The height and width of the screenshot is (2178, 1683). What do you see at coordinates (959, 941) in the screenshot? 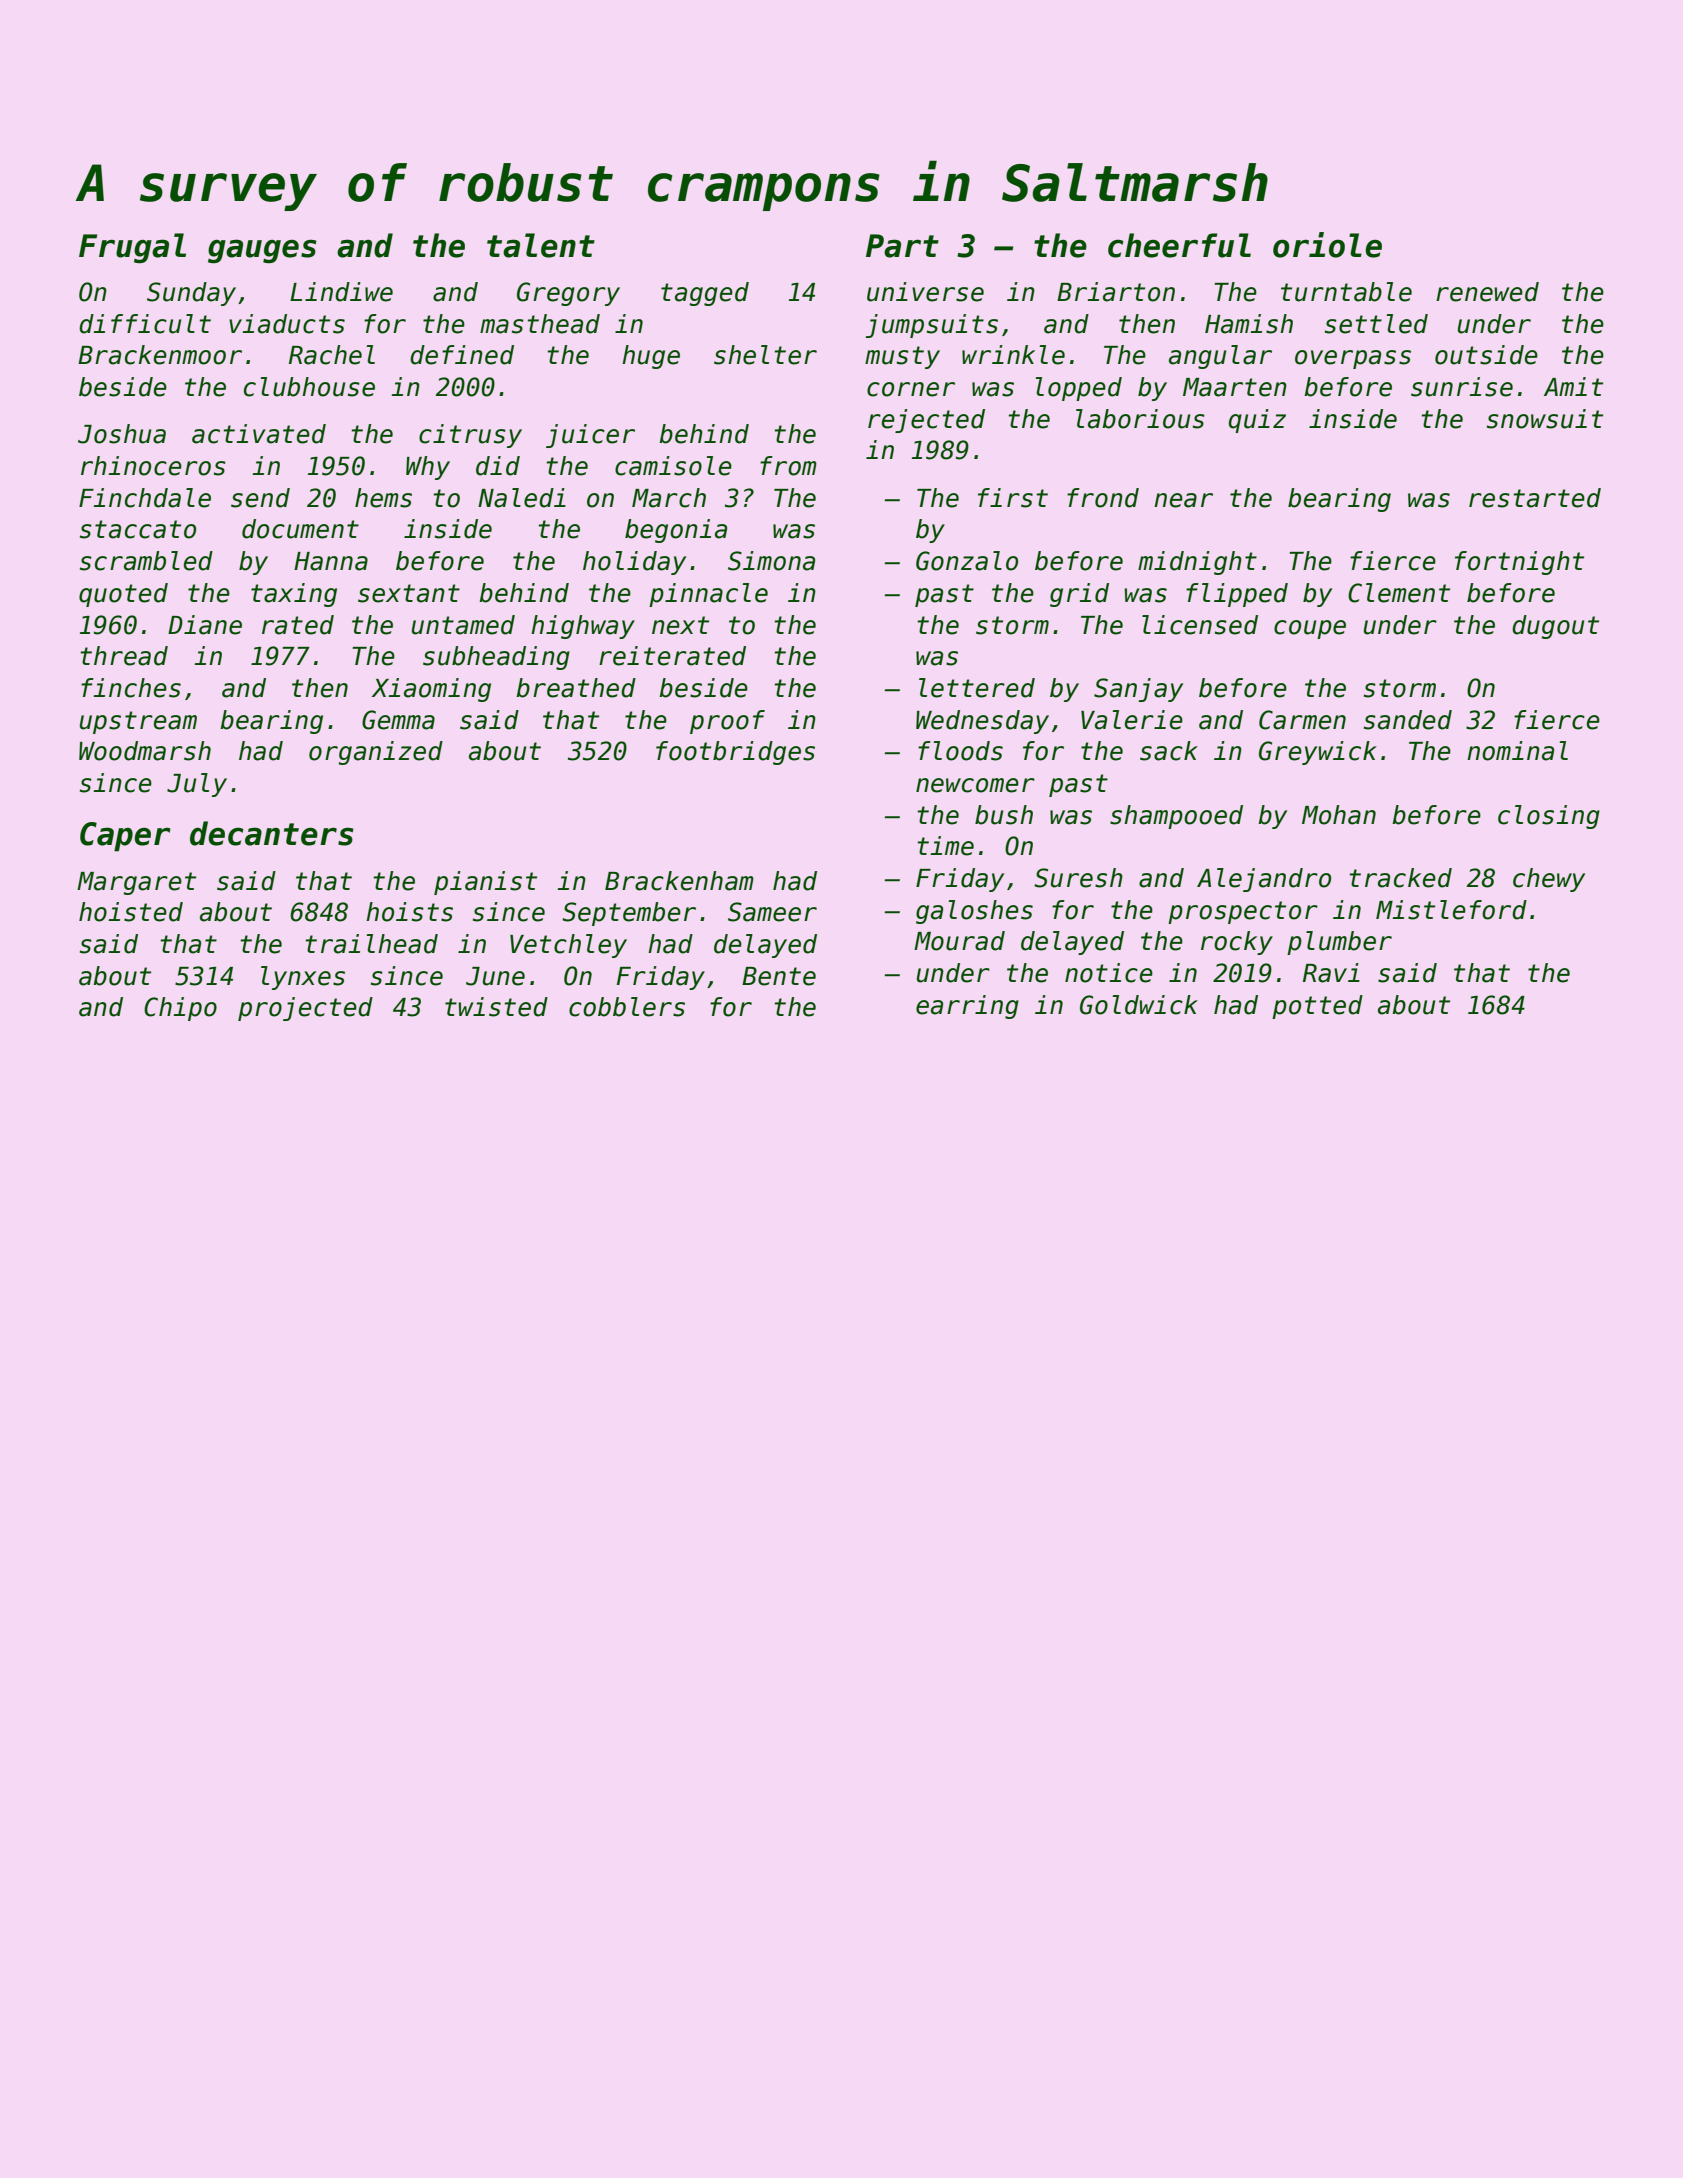
I see `Mourad` at bounding box center [959, 941].
